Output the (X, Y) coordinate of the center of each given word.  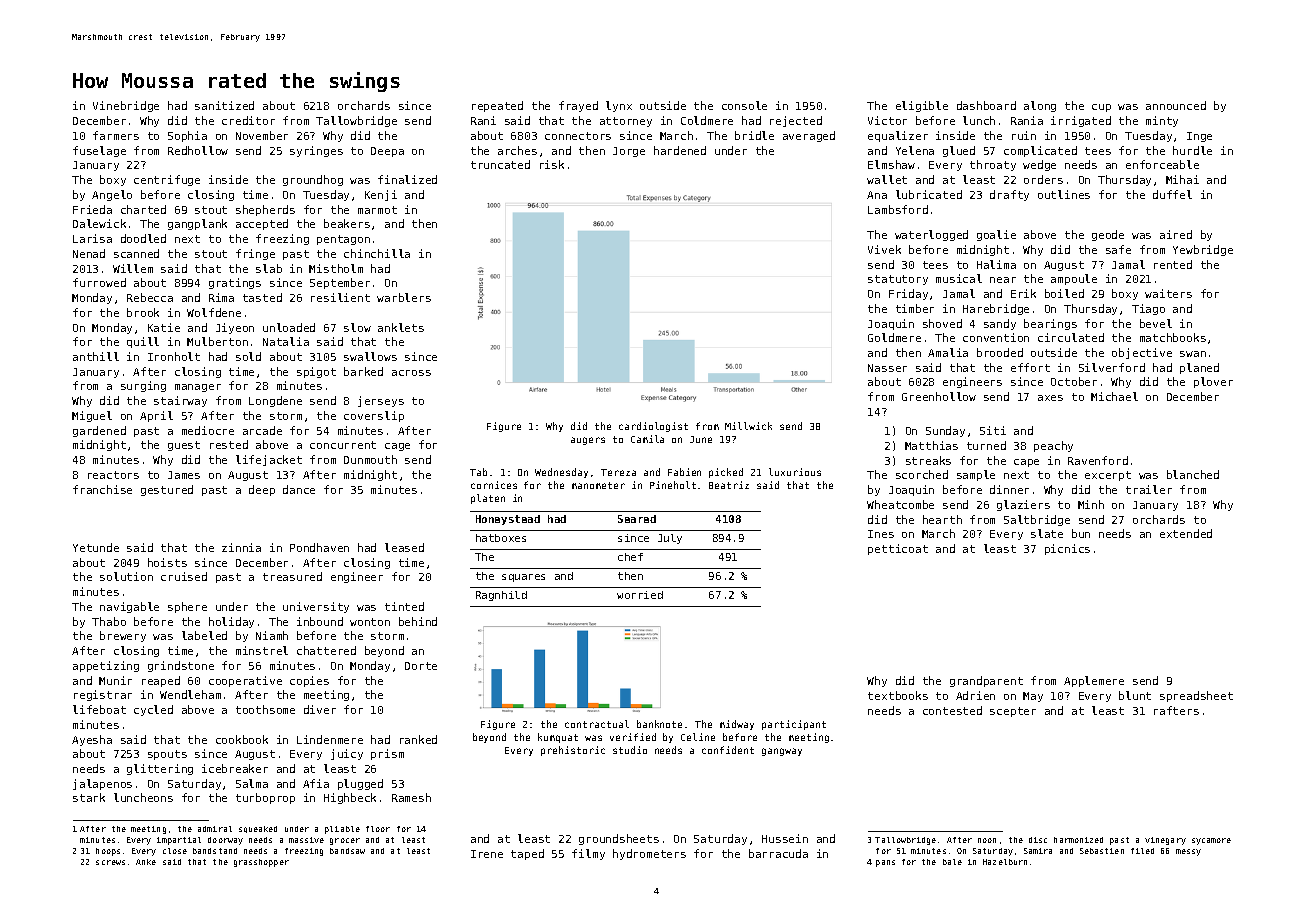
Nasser (887, 368)
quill (143, 342)
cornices (494, 485)
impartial (179, 841)
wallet (887, 179)
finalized (407, 179)
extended (1186, 533)
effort (1030, 367)
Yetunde (96, 547)
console (744, 105)
